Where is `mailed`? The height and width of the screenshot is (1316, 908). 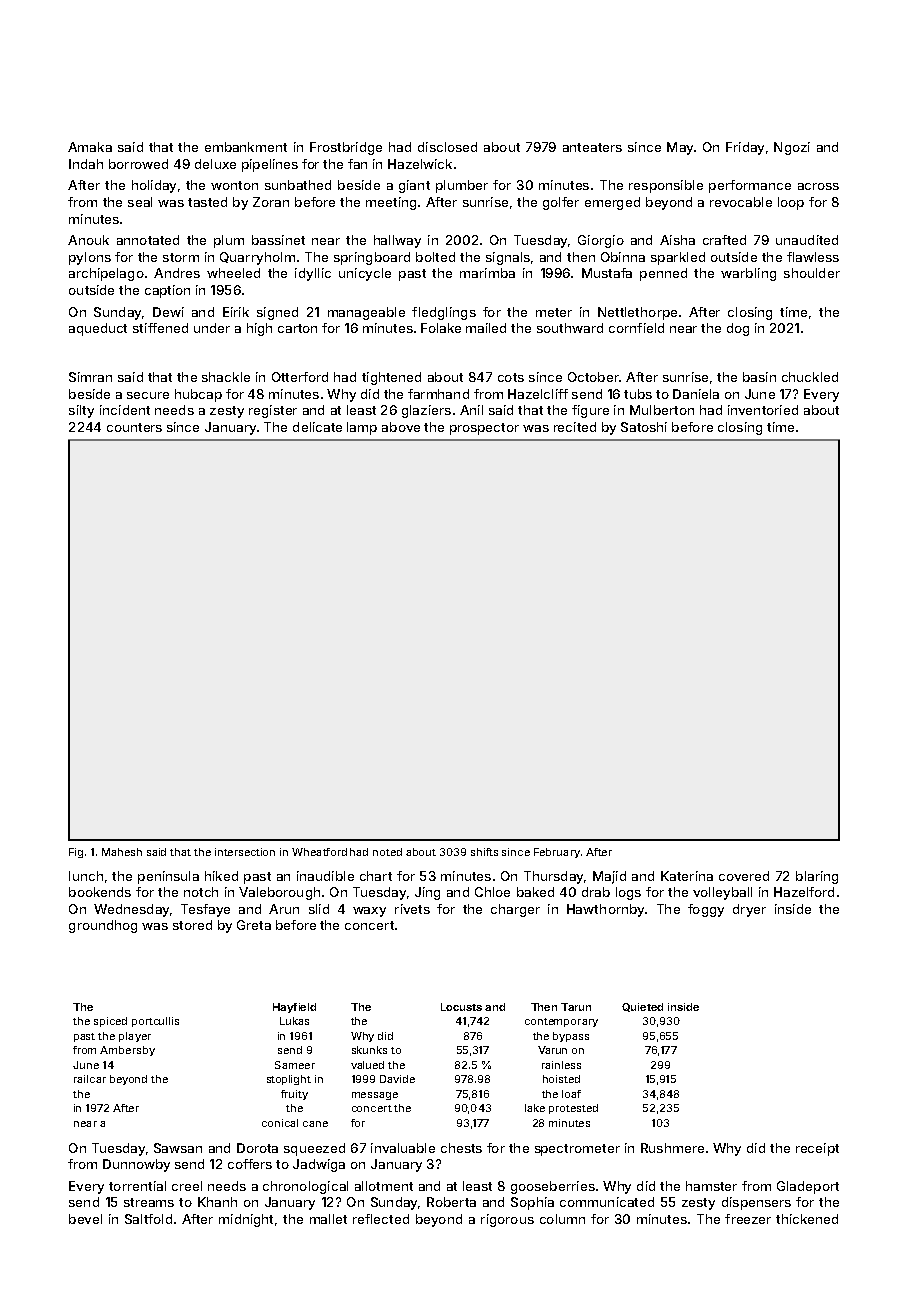 mailed is located at coordinates (486, 328).
